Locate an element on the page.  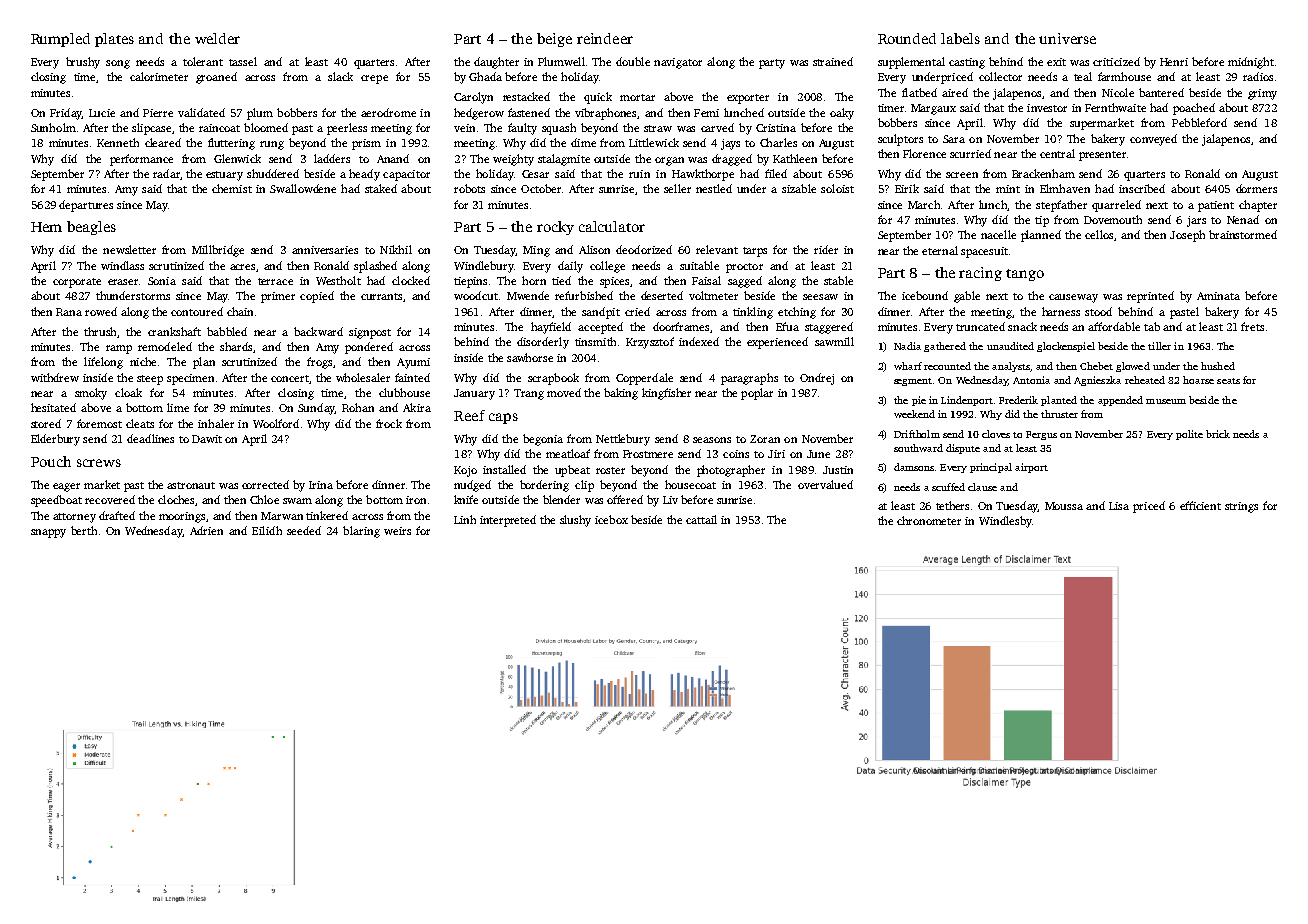
spacesuit is located at coordinates (984, 252).
